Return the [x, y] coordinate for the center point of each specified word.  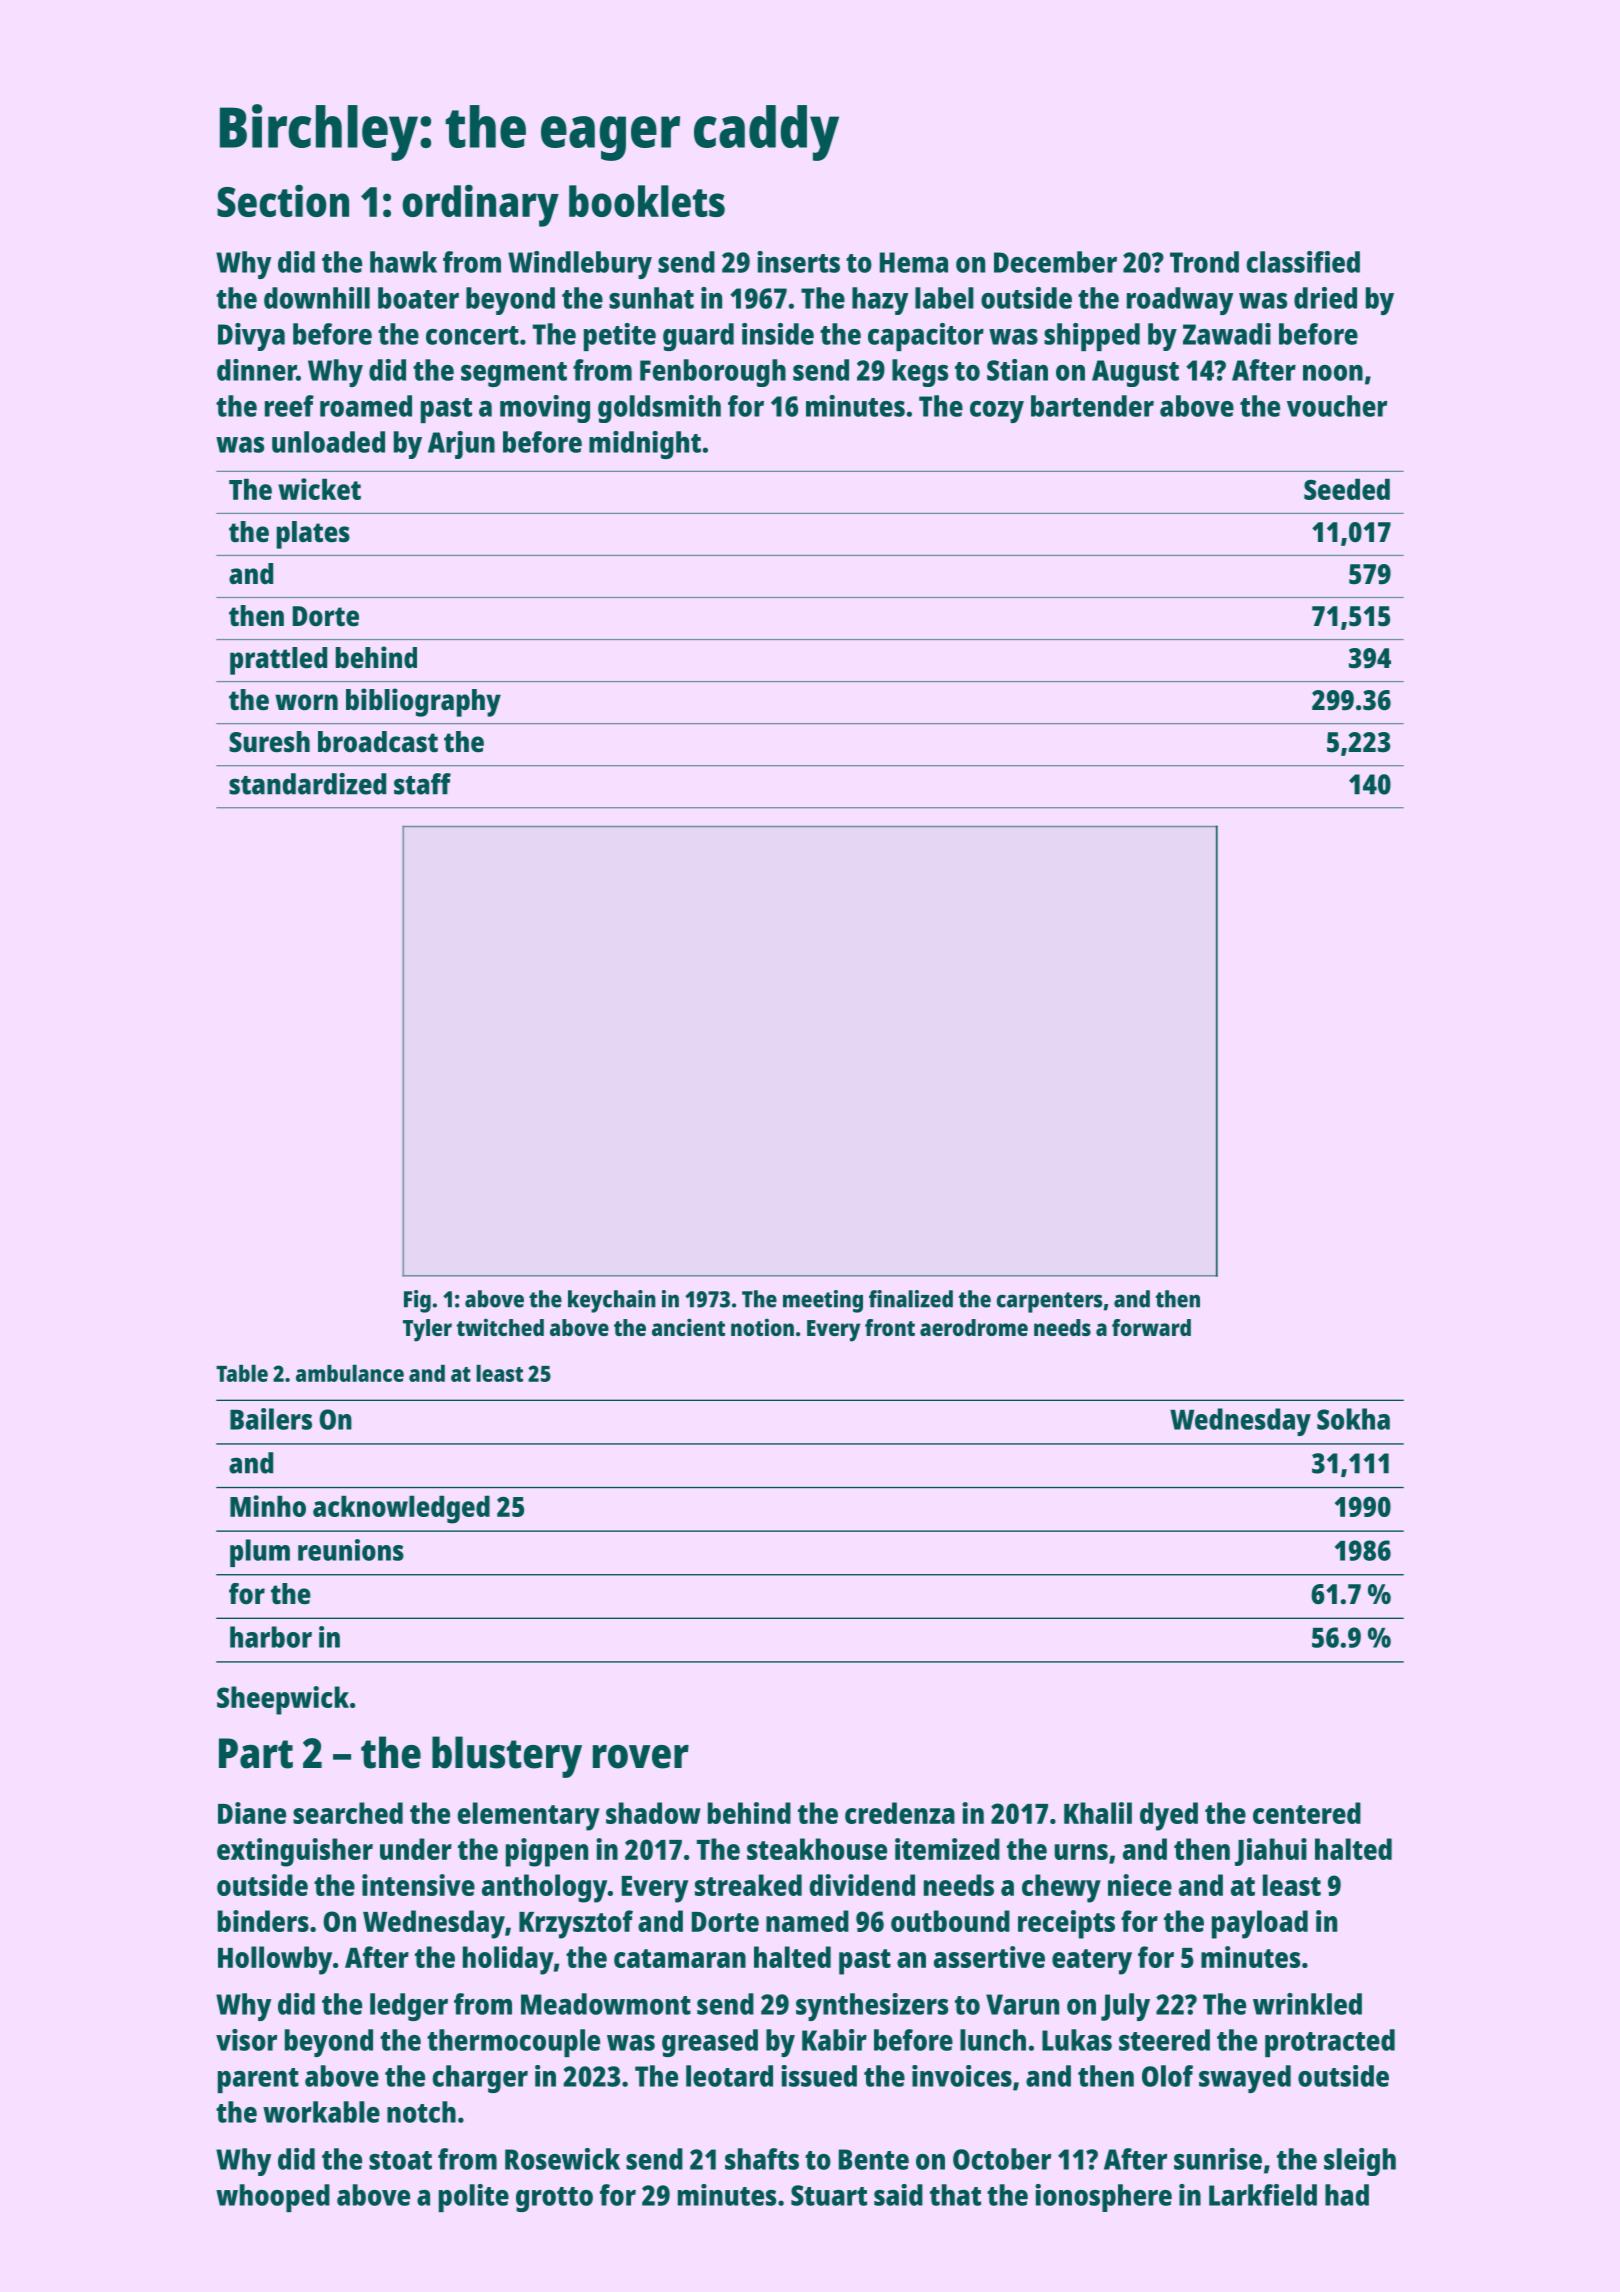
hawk [403, 262]
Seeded [1347, 489]
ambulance [350, 1373]
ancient [688, 1327]
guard [698, 337]
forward [1151, 1327]
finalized [911, 1299]
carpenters [1049, 1302]
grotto [554, 2199]
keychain [612, 1301]
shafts [762, 2159]
